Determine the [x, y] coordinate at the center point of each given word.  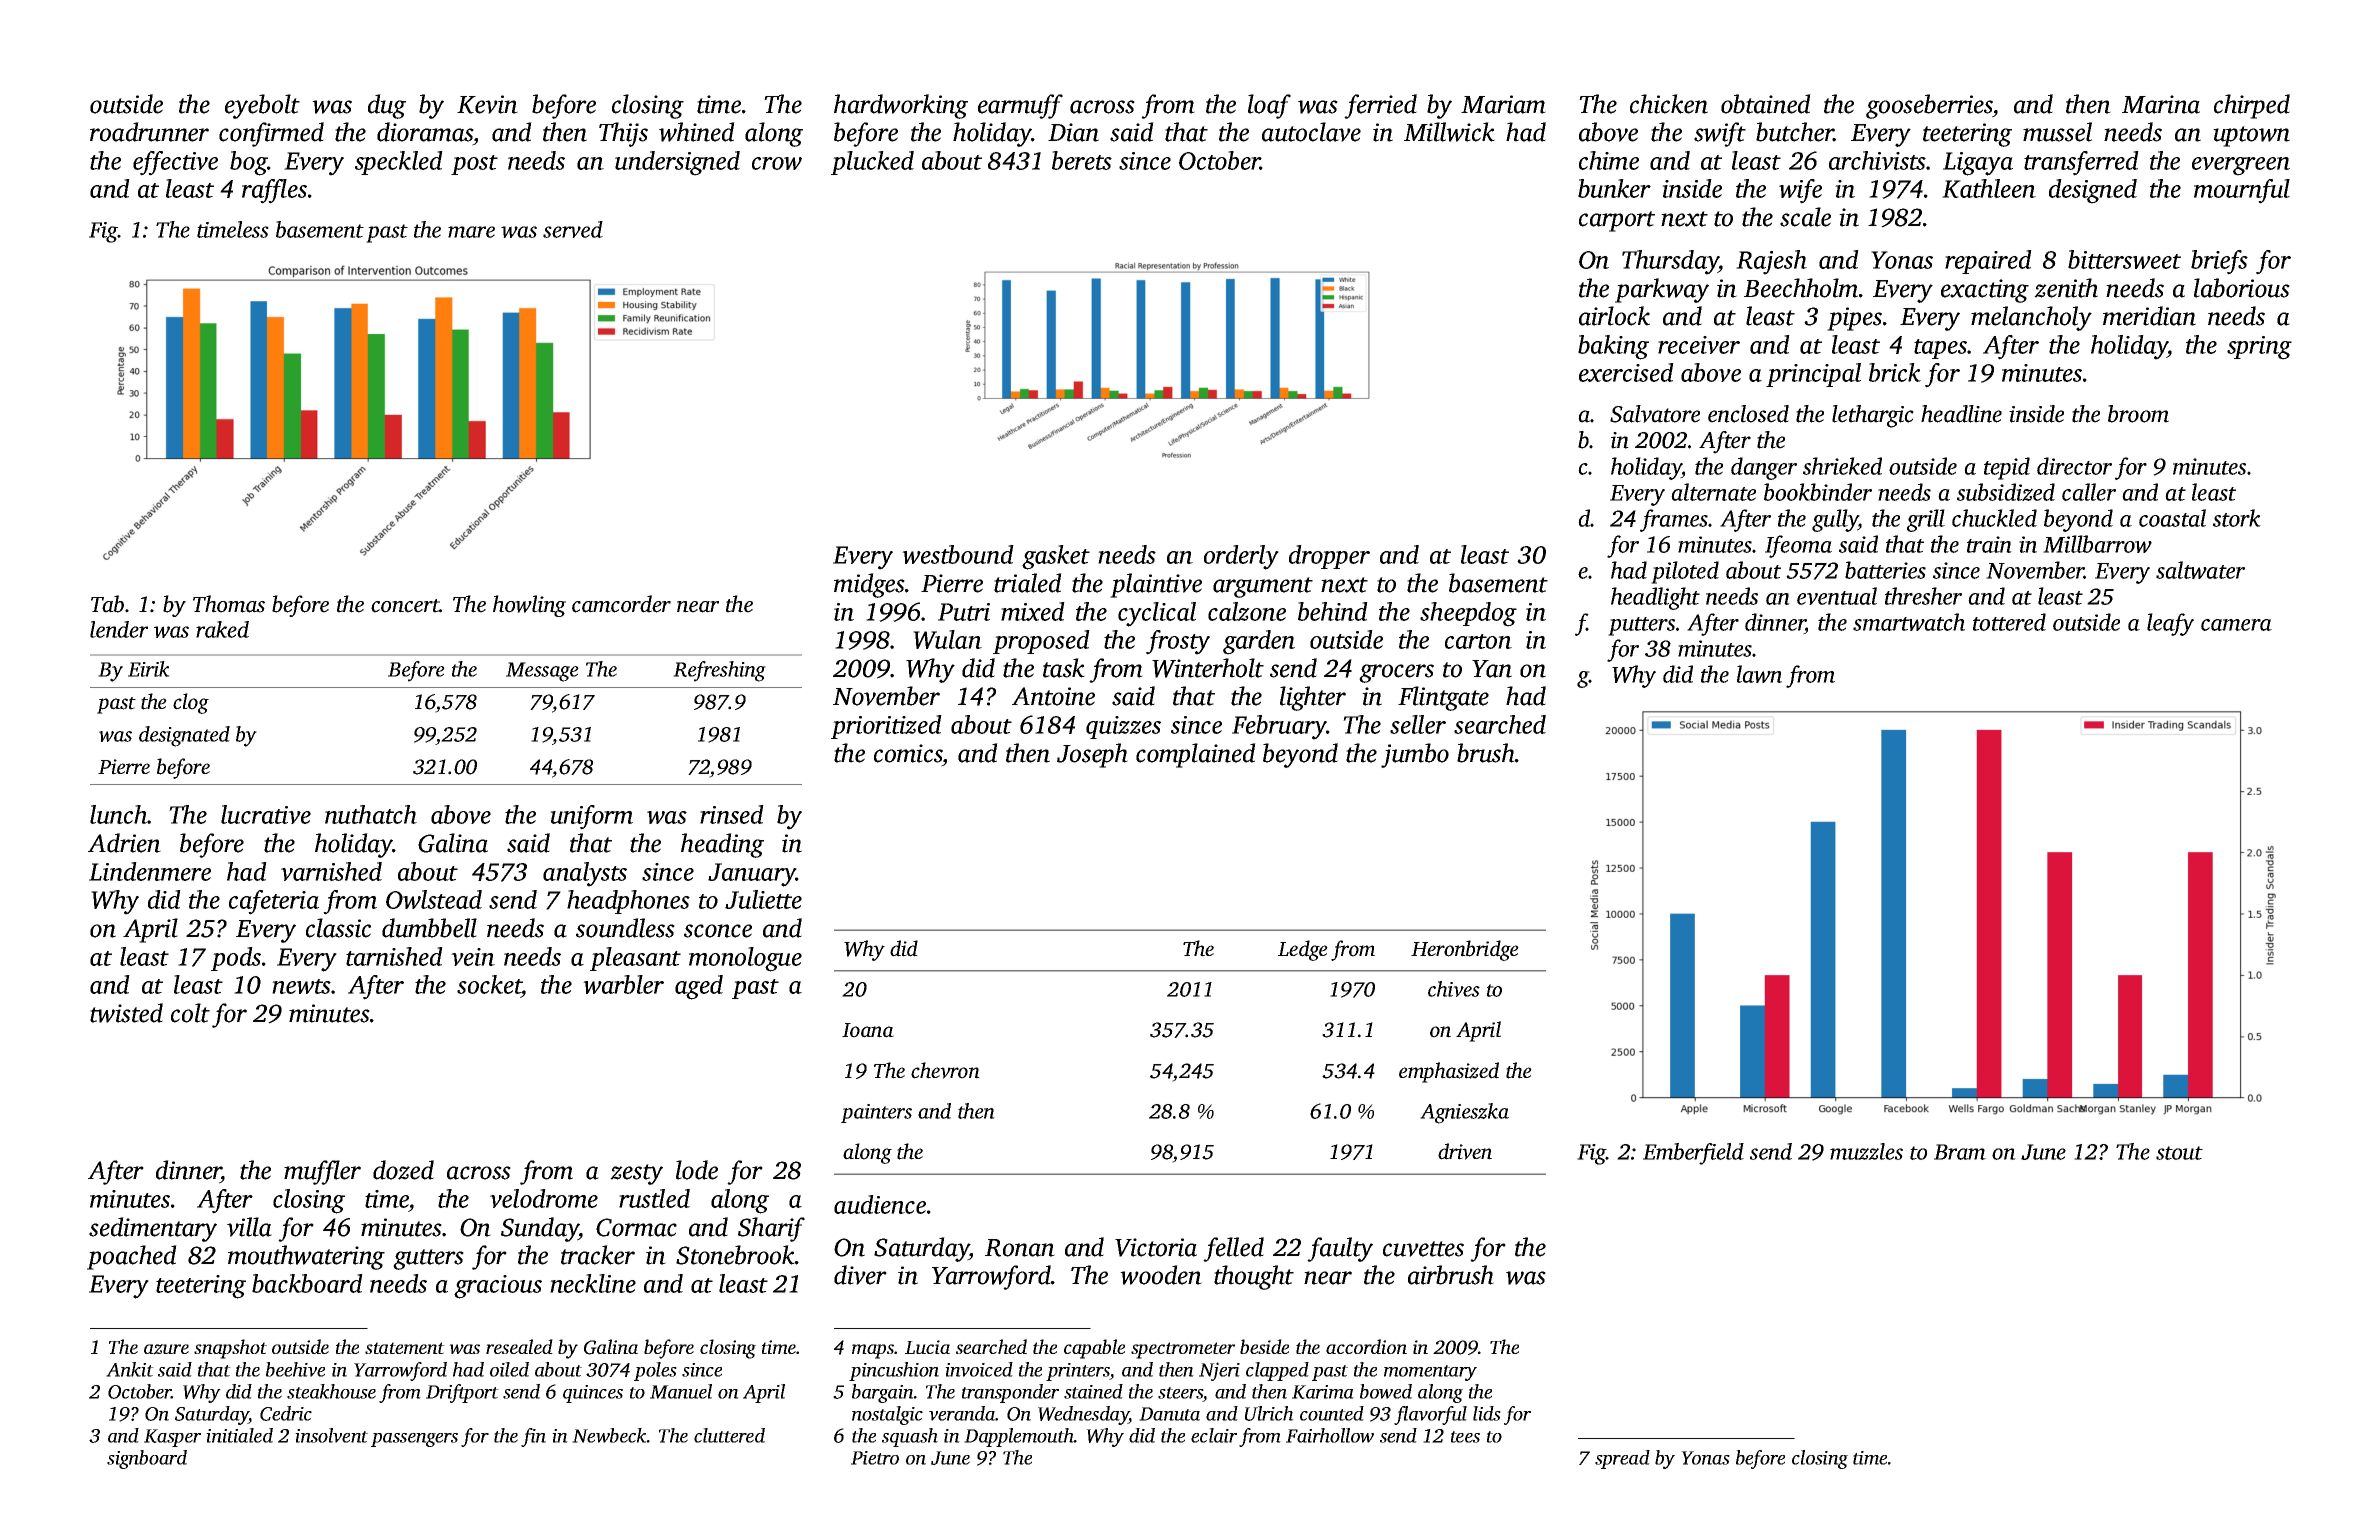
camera [2236, 625]
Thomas [229, 604]
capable [1094, 1349]
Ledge [1303, 950]
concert [405, 606]
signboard [147, 1459]
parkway [1662, 290]
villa [249, 1227]
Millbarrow [2097, 544]
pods [236, 959]
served [573, 229]
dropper [1329, 557]
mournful [2242, 191]
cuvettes [1423, 1249]
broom [2138, 414]
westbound [958, 554]
